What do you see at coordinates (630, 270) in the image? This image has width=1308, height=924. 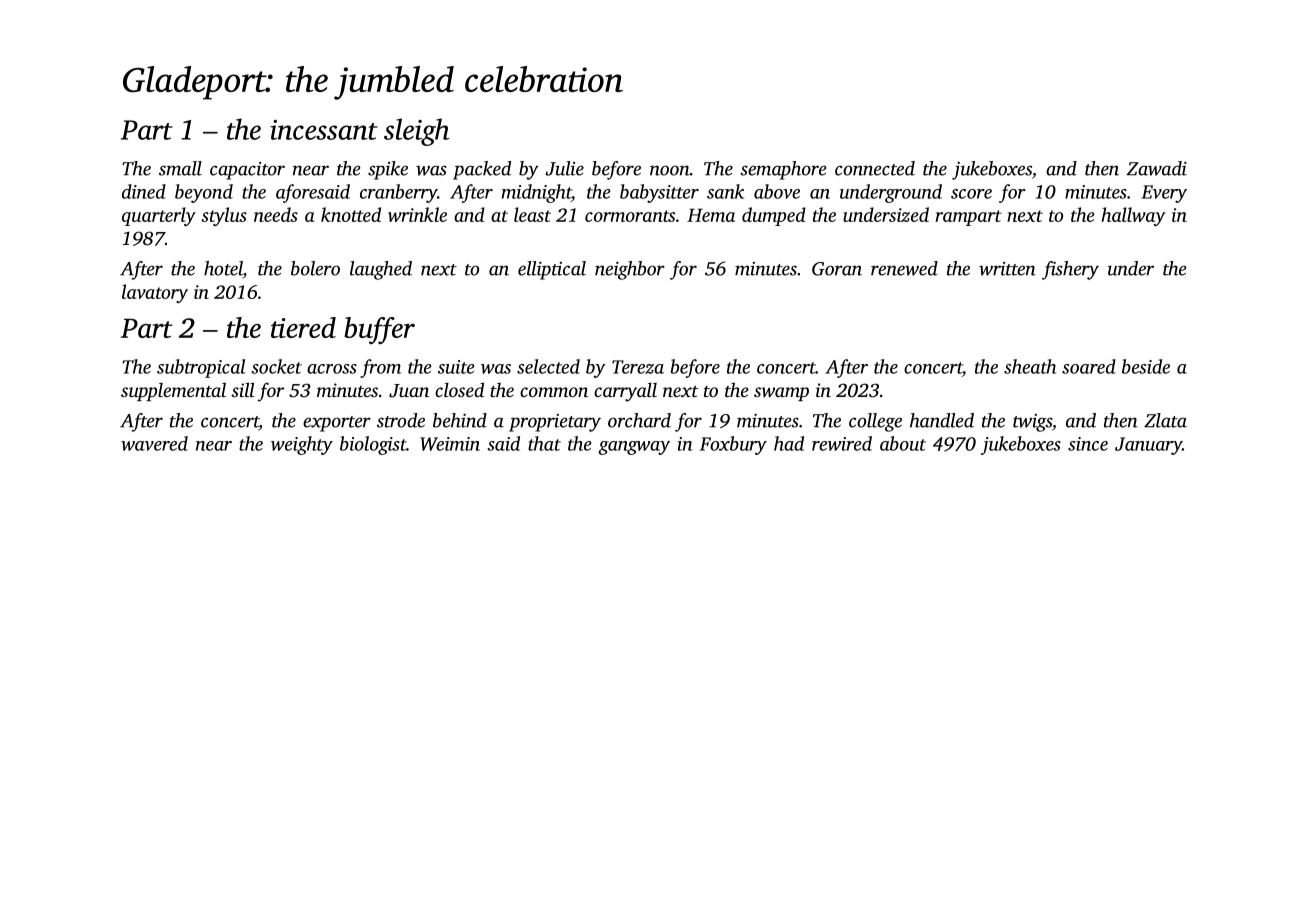 I see `neighbor` at bounding box center [630, 270].
